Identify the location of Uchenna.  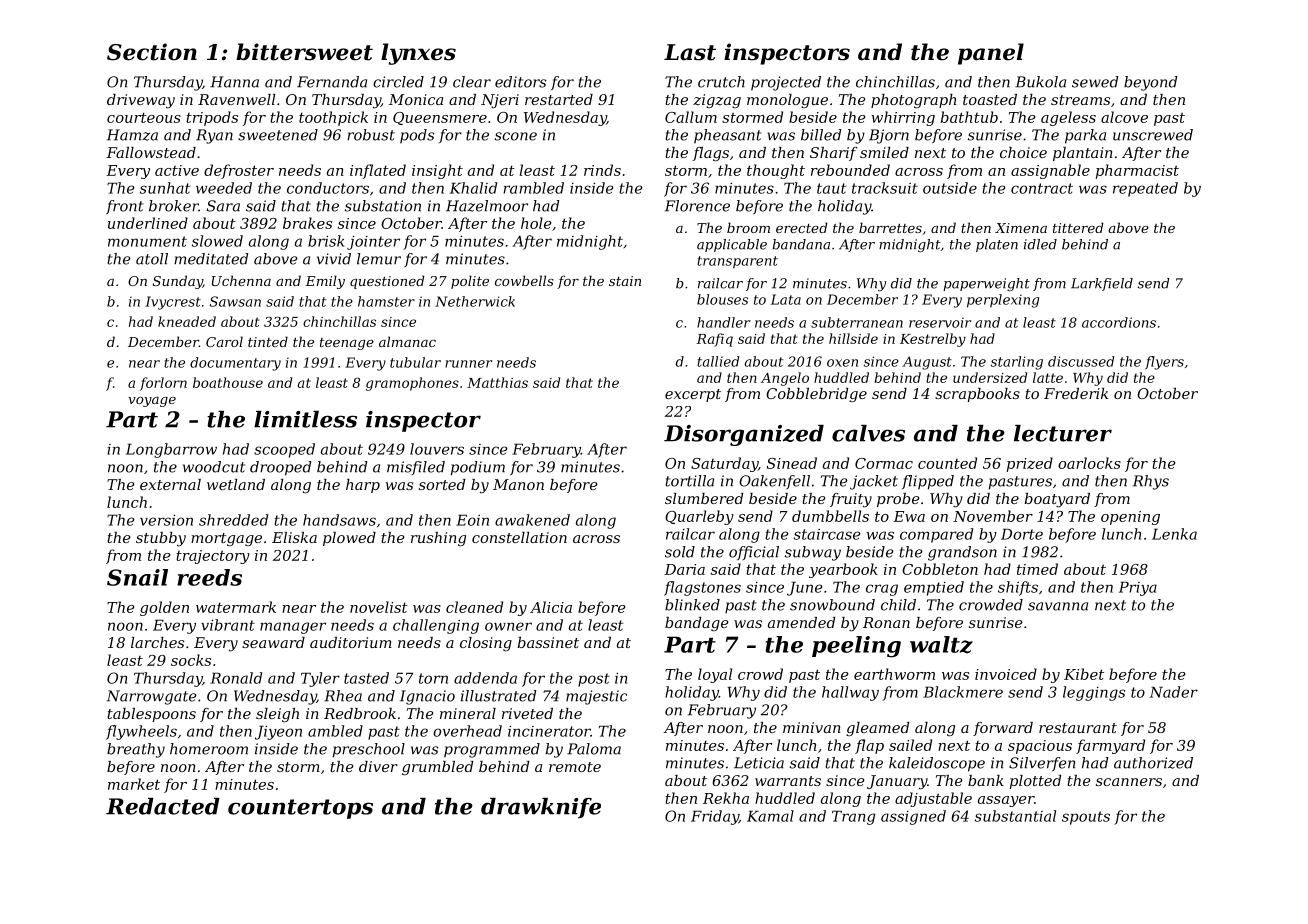
(241, 280).
